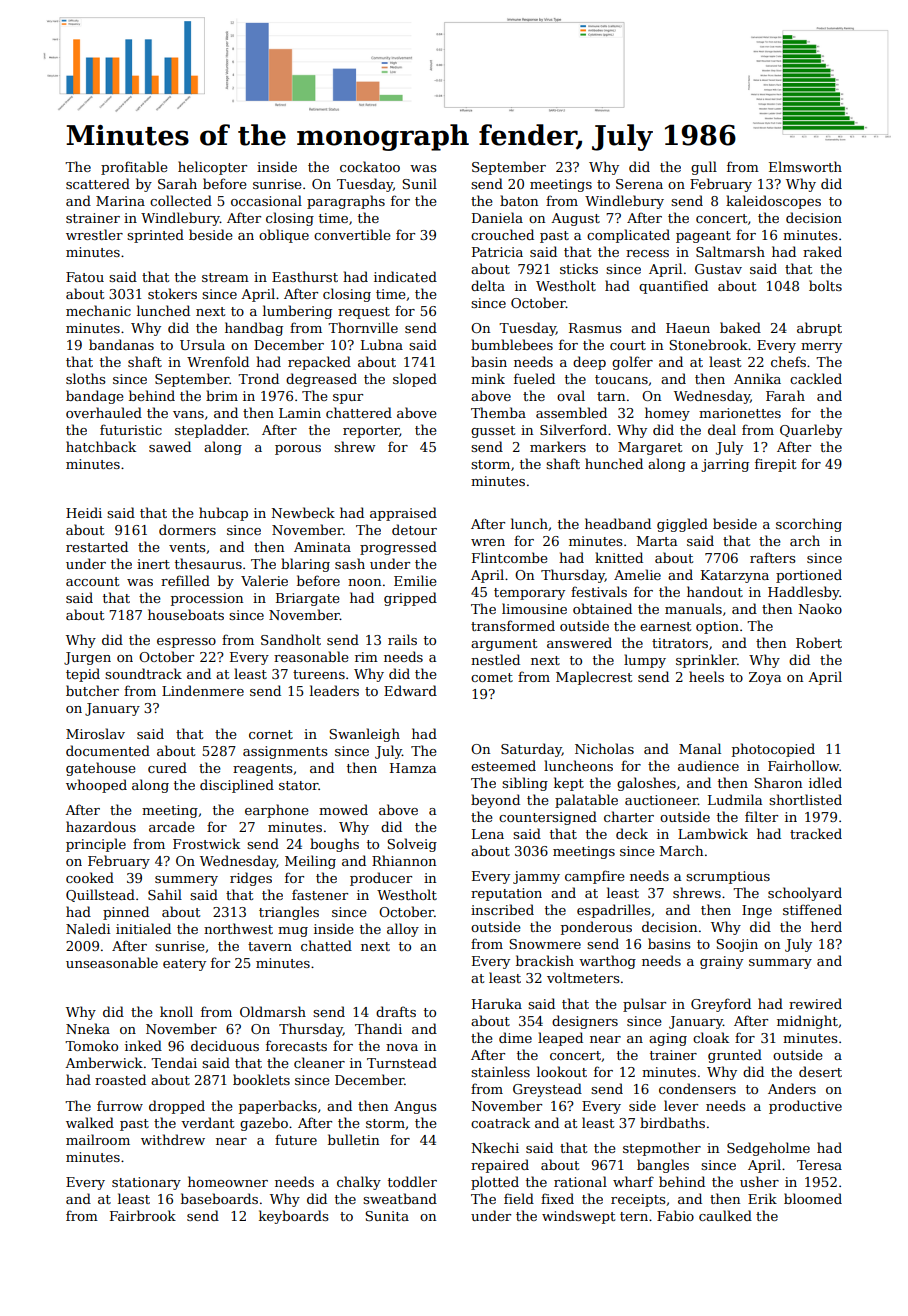 The image size is (908, 1316). What do you see at coordinates (816, 378) in the screenshot?
I see `cackled` at bounding box center [816, 378].
